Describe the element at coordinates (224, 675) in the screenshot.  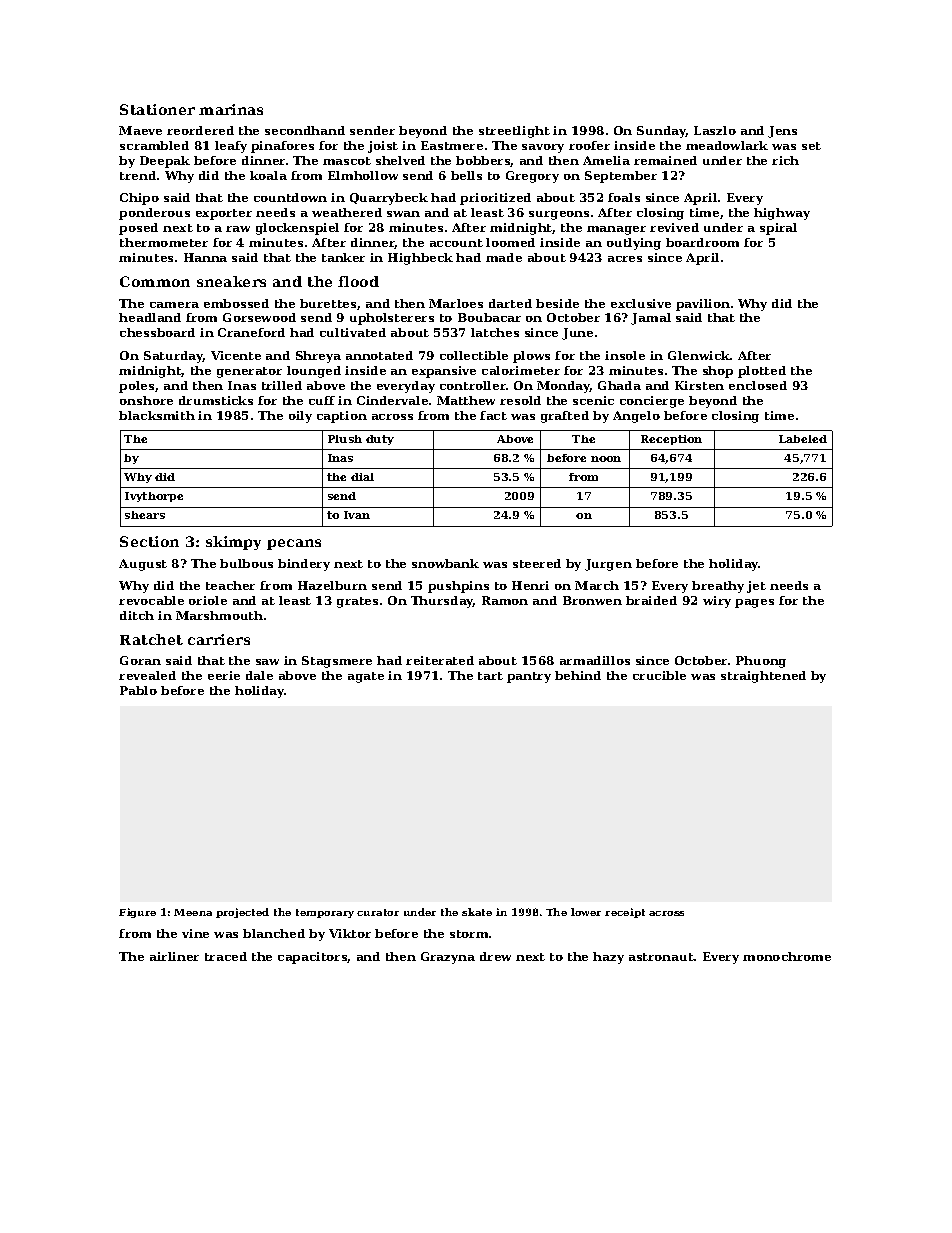
I see `eerie` at that location.
